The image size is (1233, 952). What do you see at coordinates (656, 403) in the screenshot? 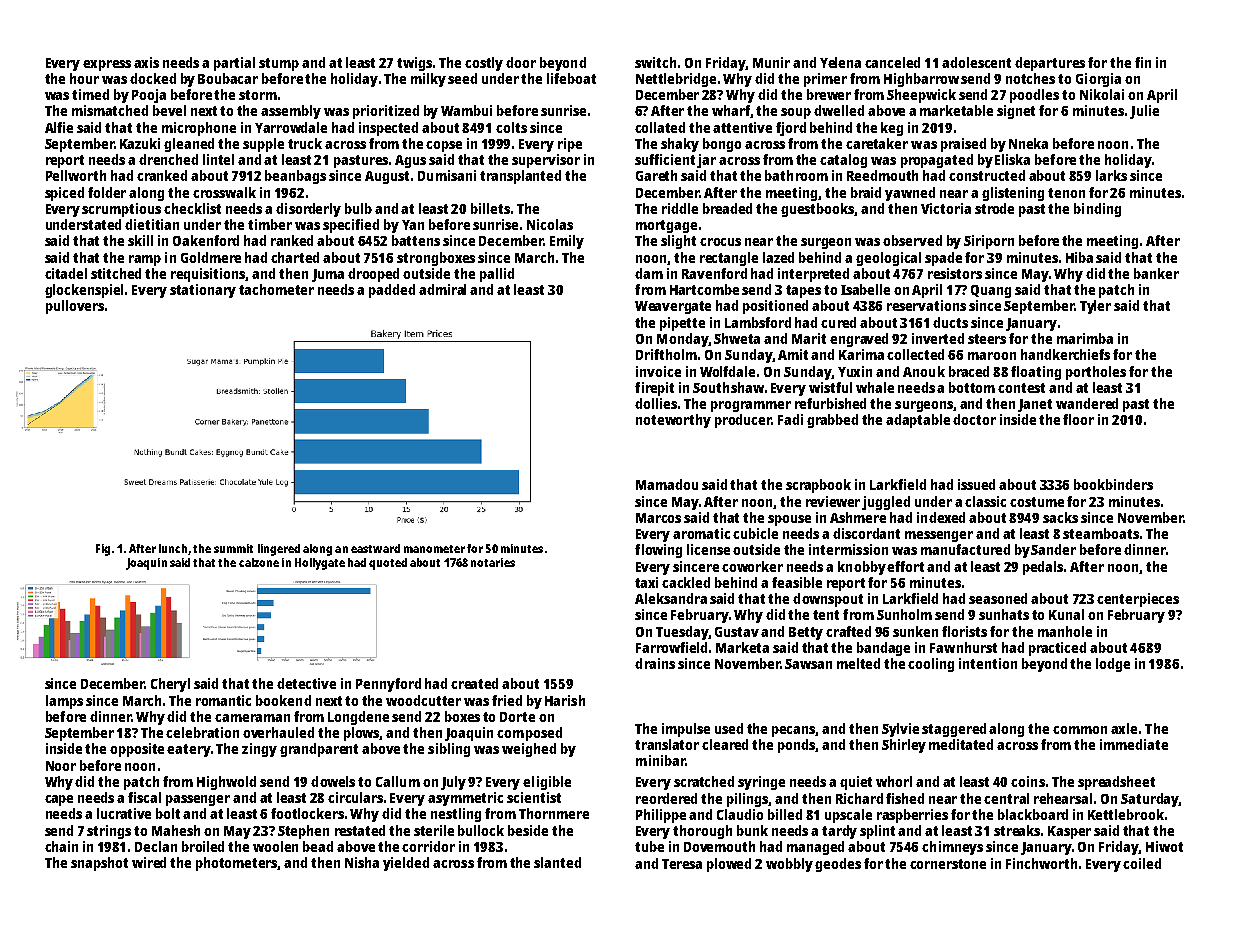
I see `dollies` at bounding box center [656, 403].
